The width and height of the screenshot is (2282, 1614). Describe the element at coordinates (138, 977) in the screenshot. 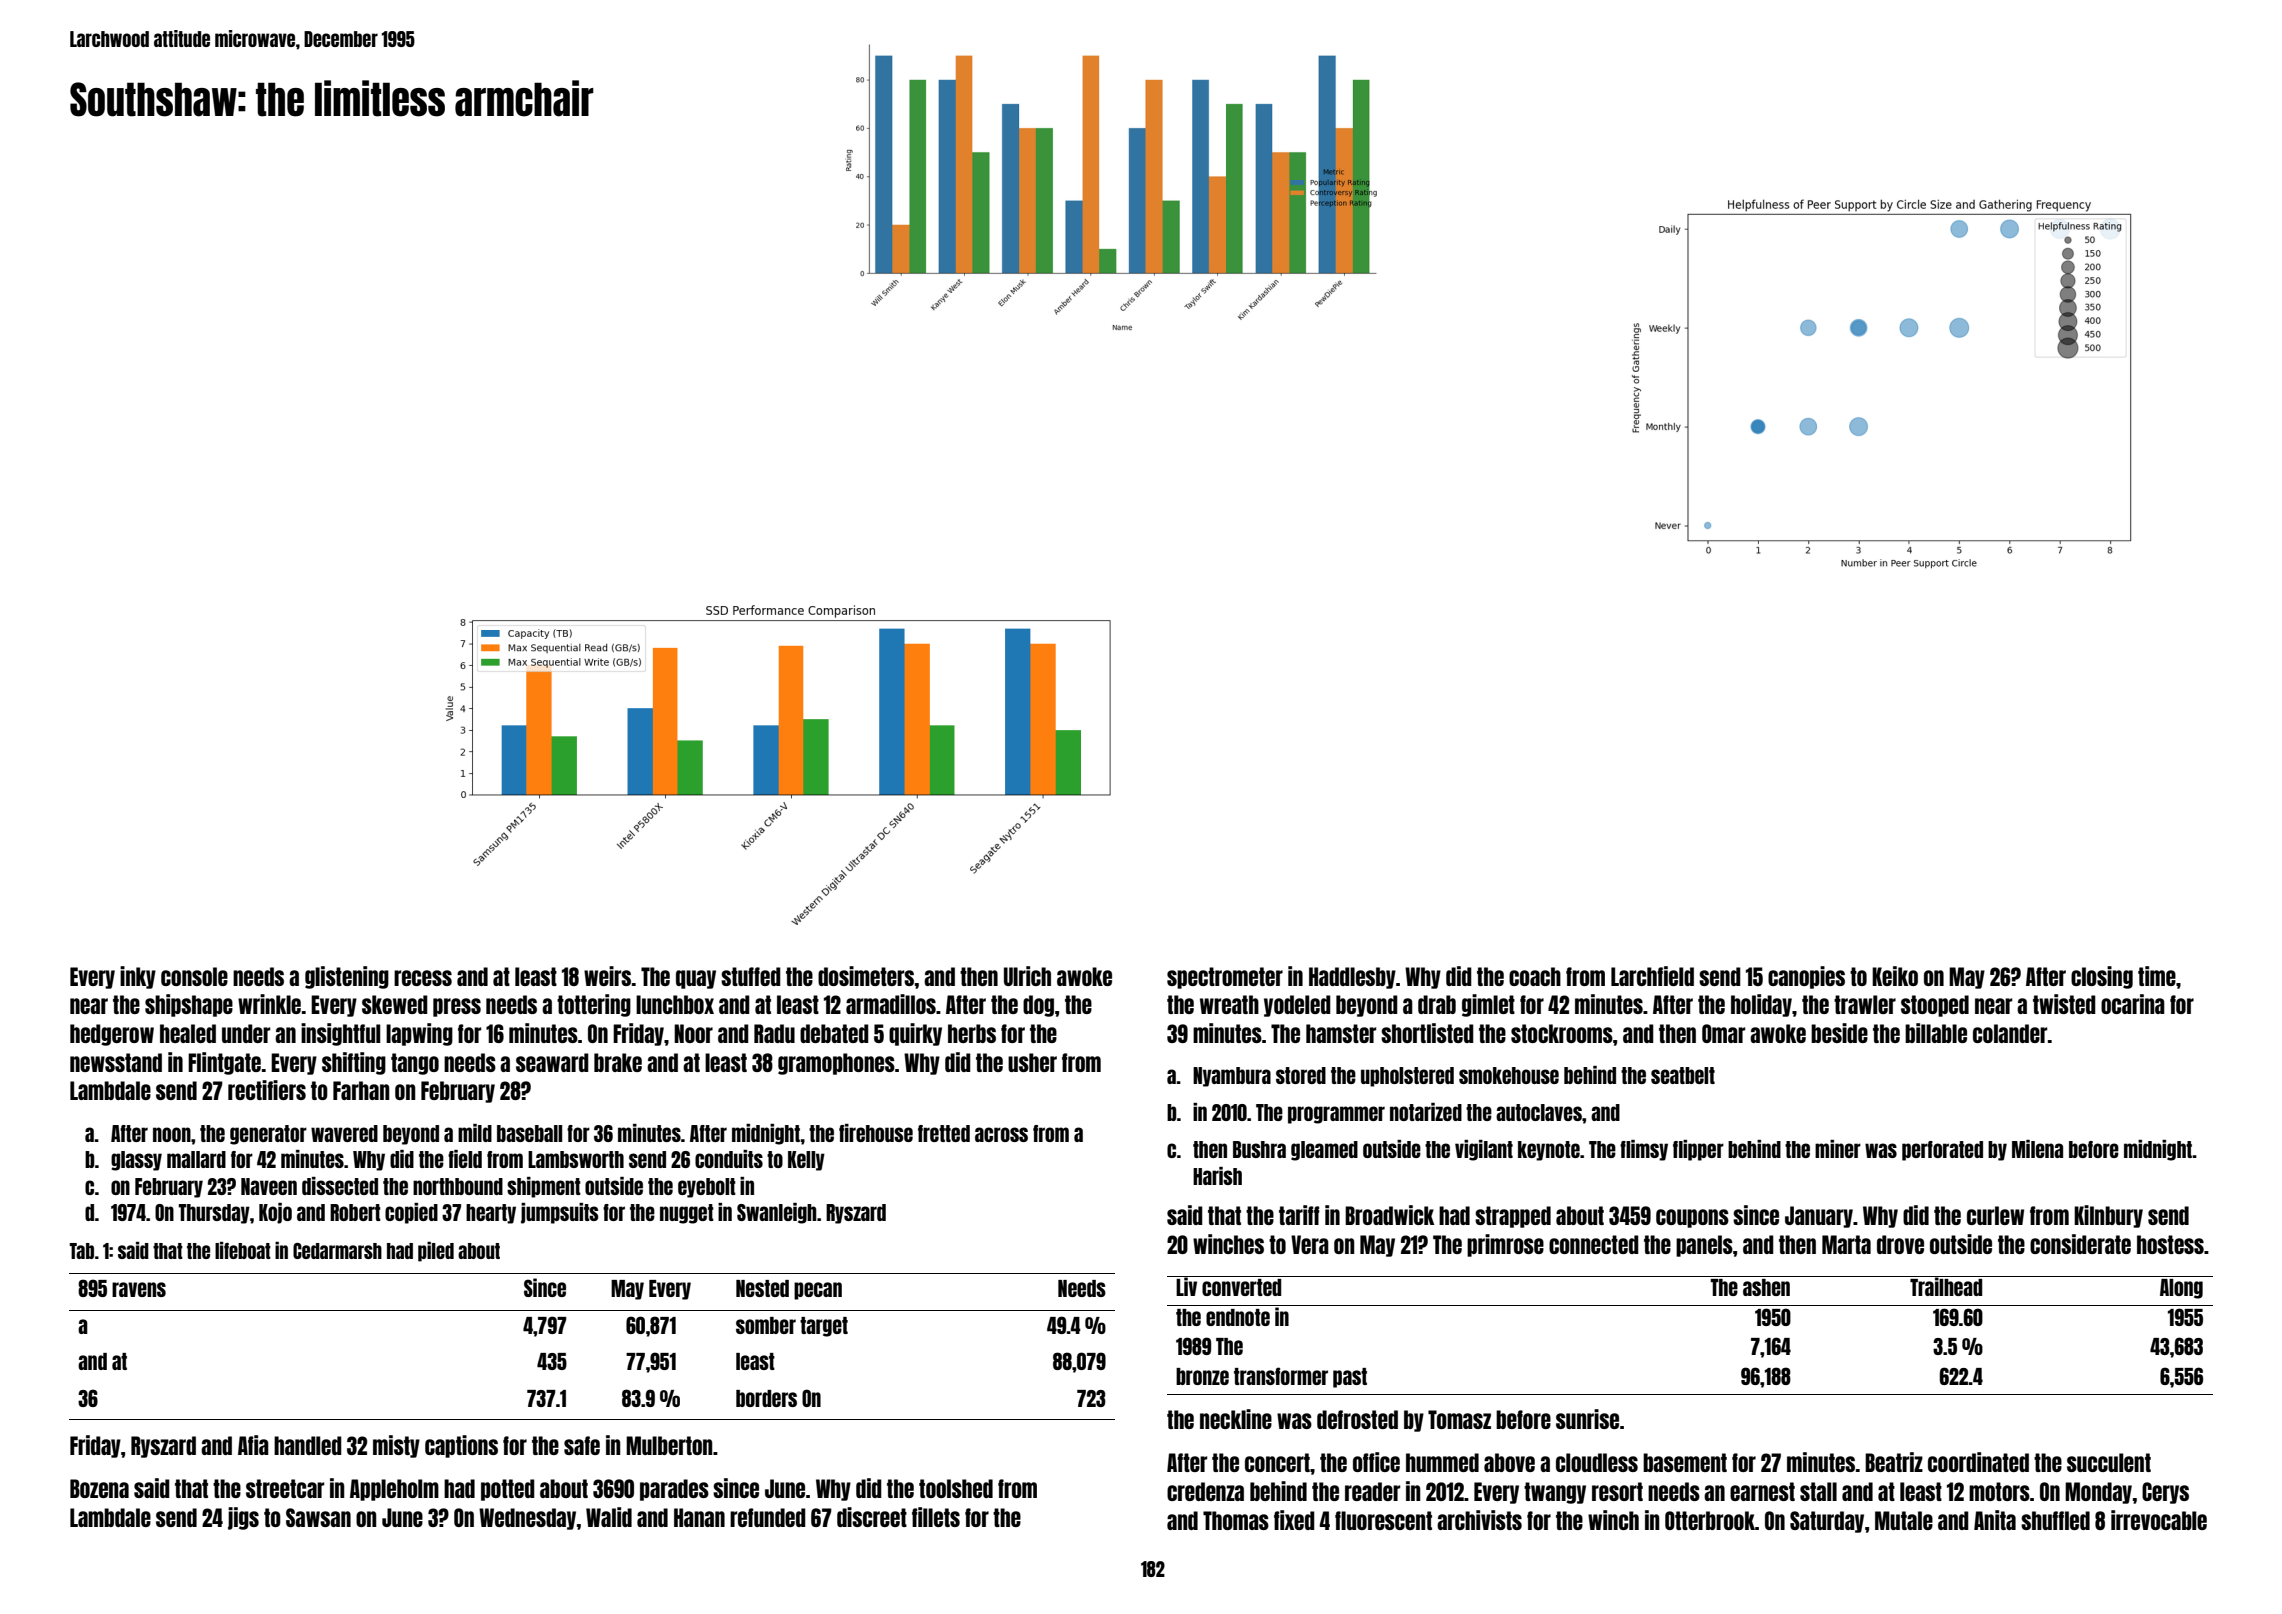

I see `inky` at that location.
